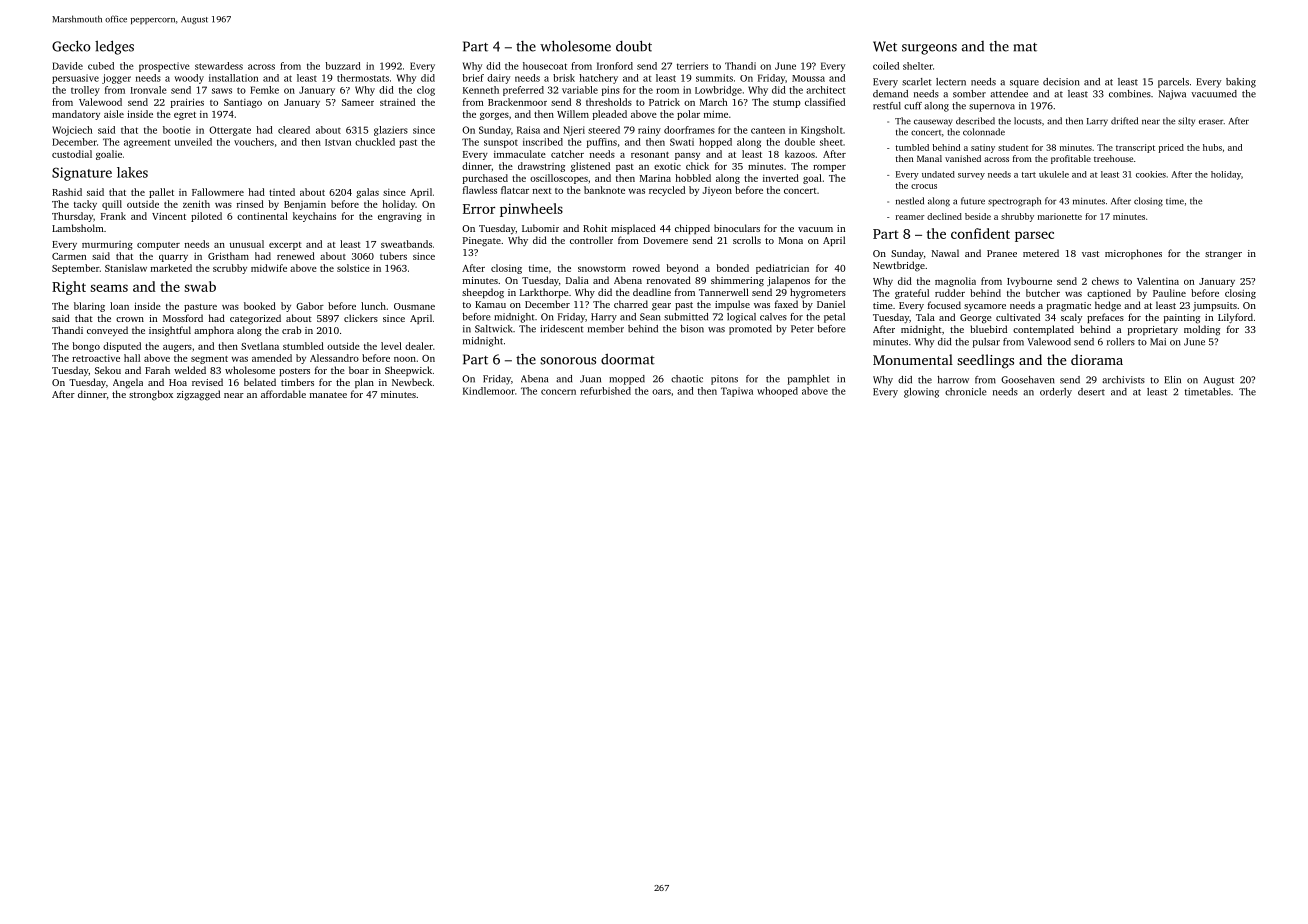 The height and width of the page is (924, 1308). I want to click on midwife, so click(269, 268).
